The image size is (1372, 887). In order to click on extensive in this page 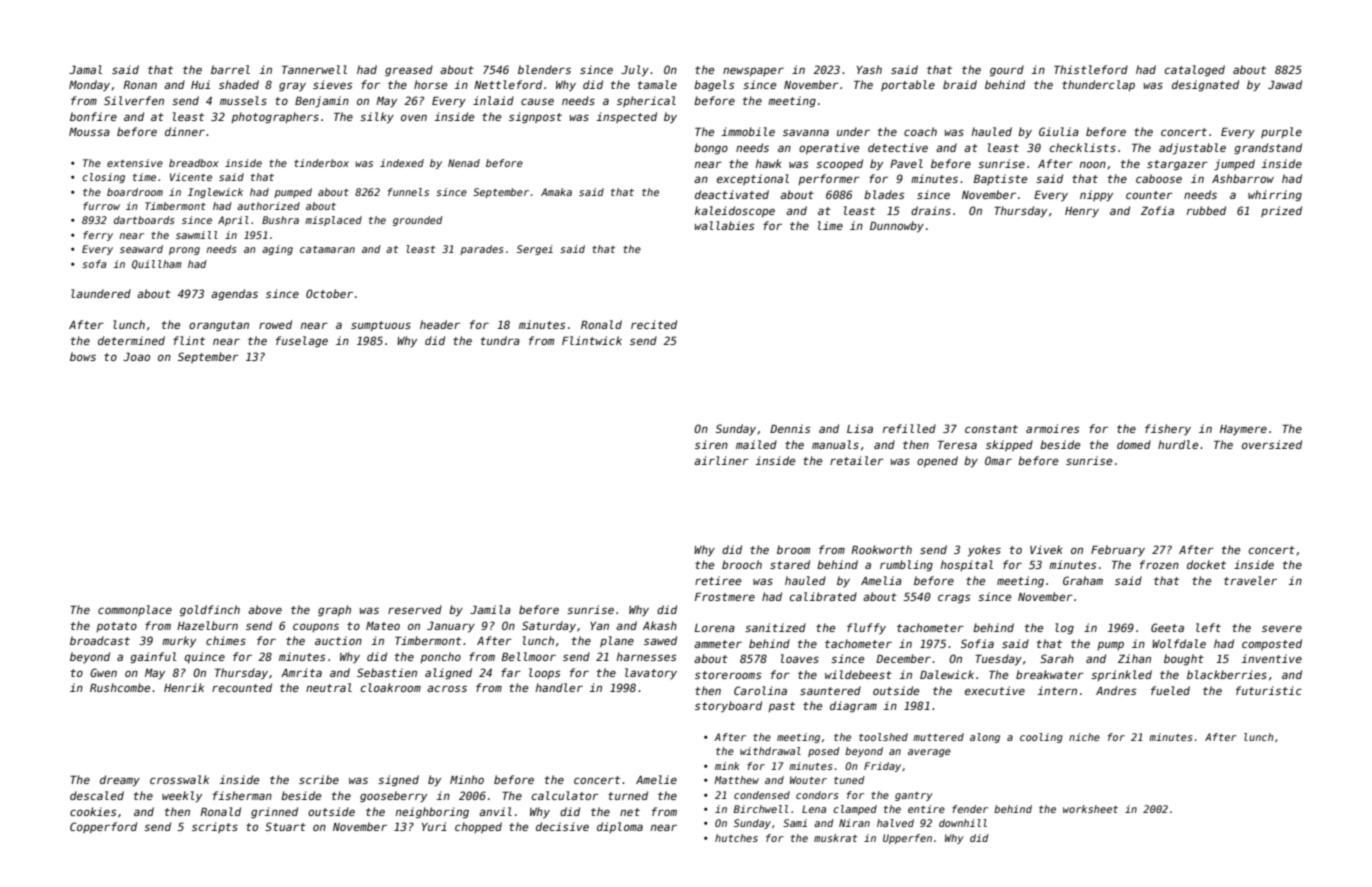, I will do `click(135, 163)`.
